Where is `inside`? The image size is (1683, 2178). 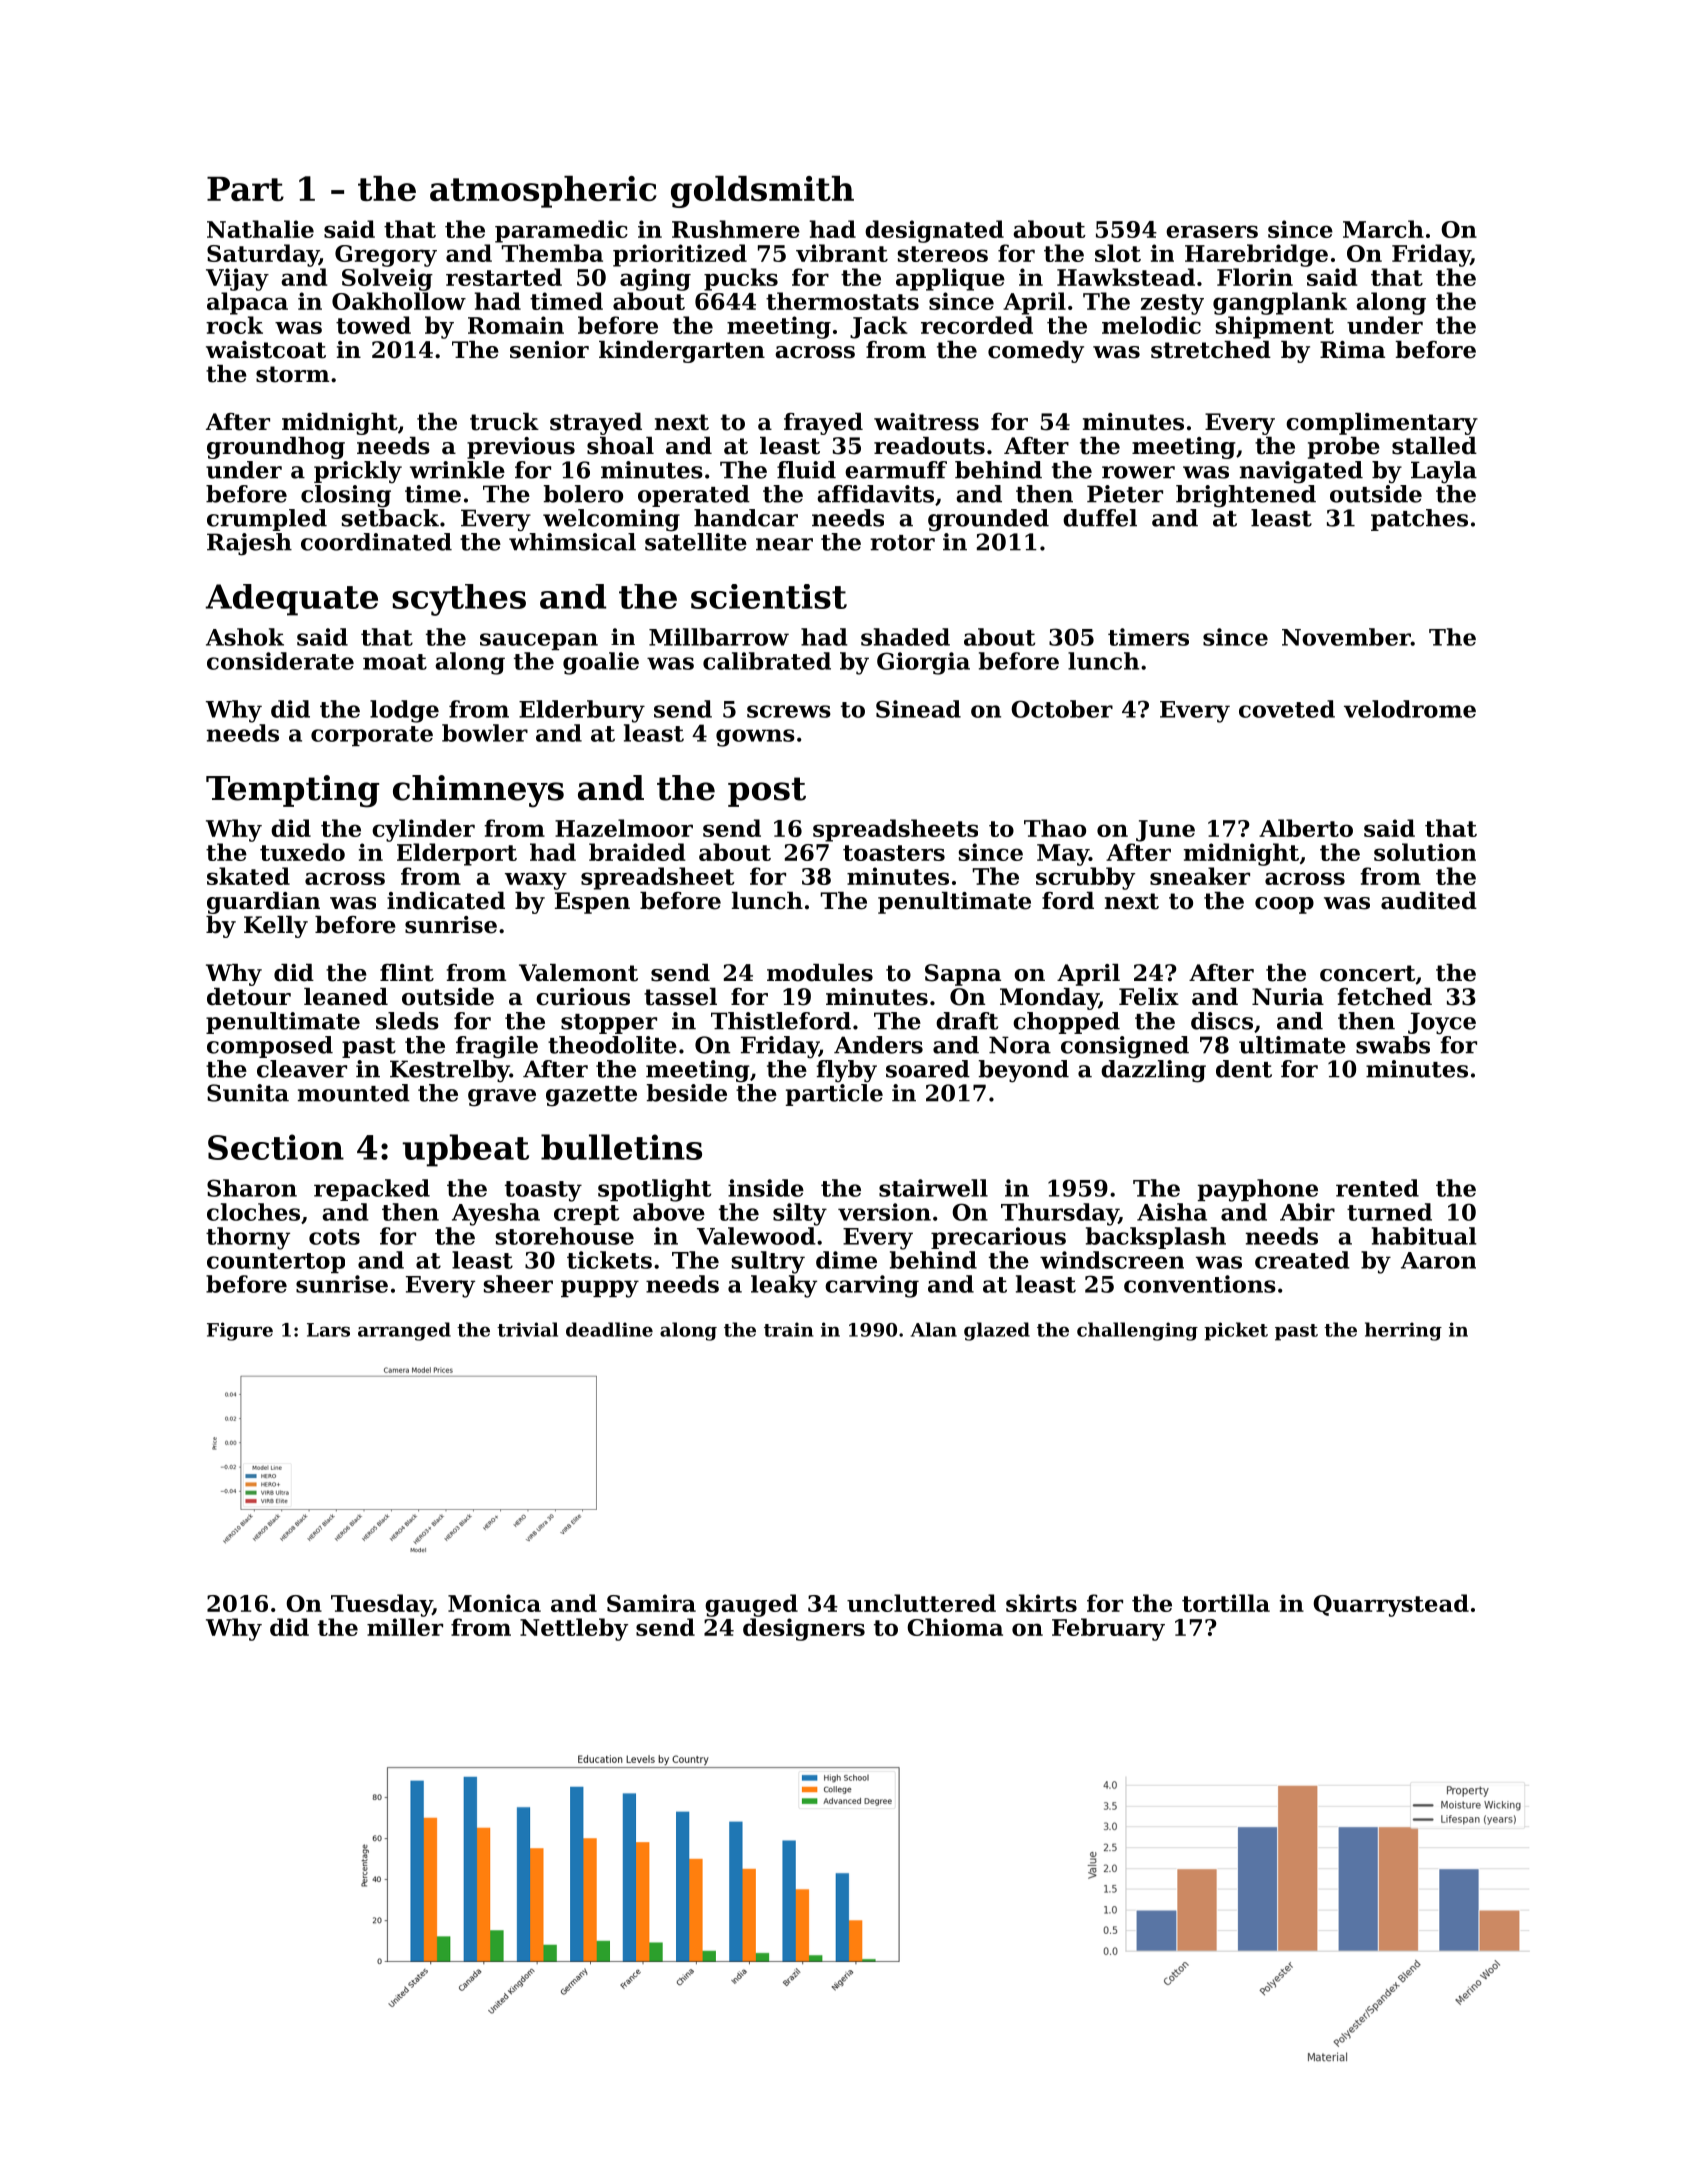 inside is located at coordinates (766, 1188).
